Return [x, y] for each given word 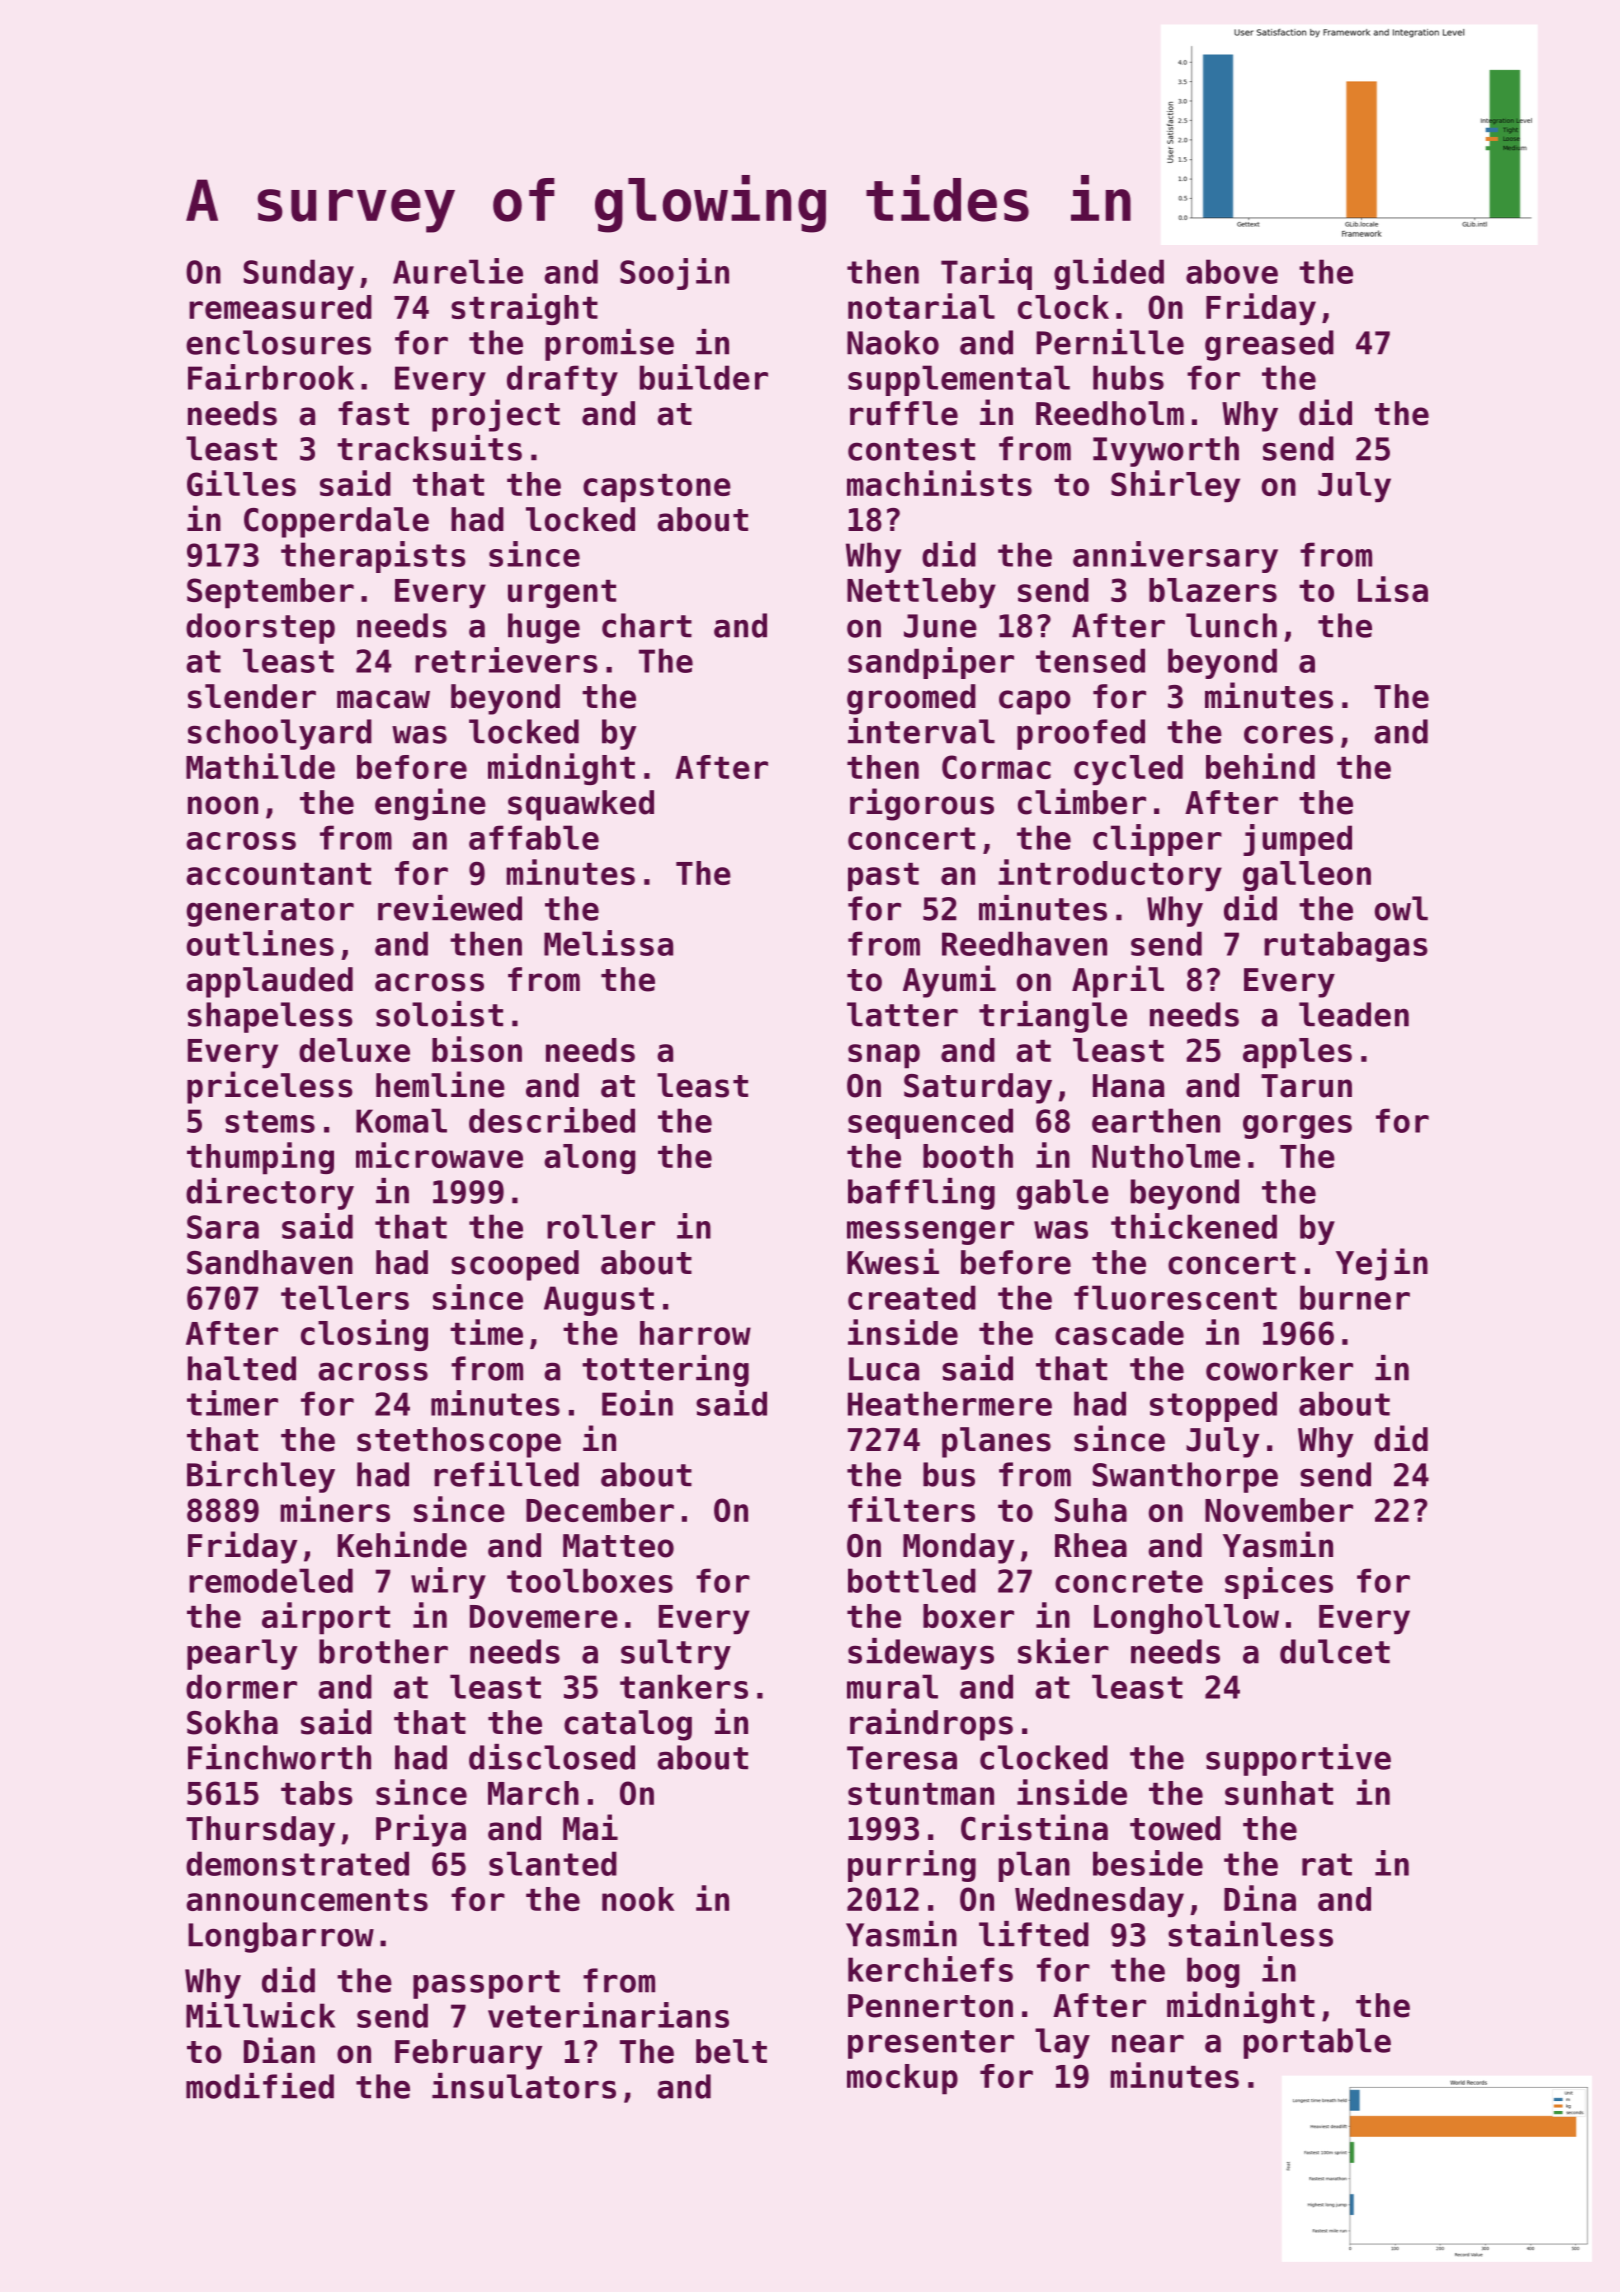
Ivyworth [1166, 451]
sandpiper [931, 663]
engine [430, 804]
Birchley [261, 1477]
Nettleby [921, 593]
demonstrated [297, 1863]
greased [1269, 345]
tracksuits [429, 448]
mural [892, 1686]
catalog [628, 1725]
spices [1279, 1583]
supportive [1298, 1760]
